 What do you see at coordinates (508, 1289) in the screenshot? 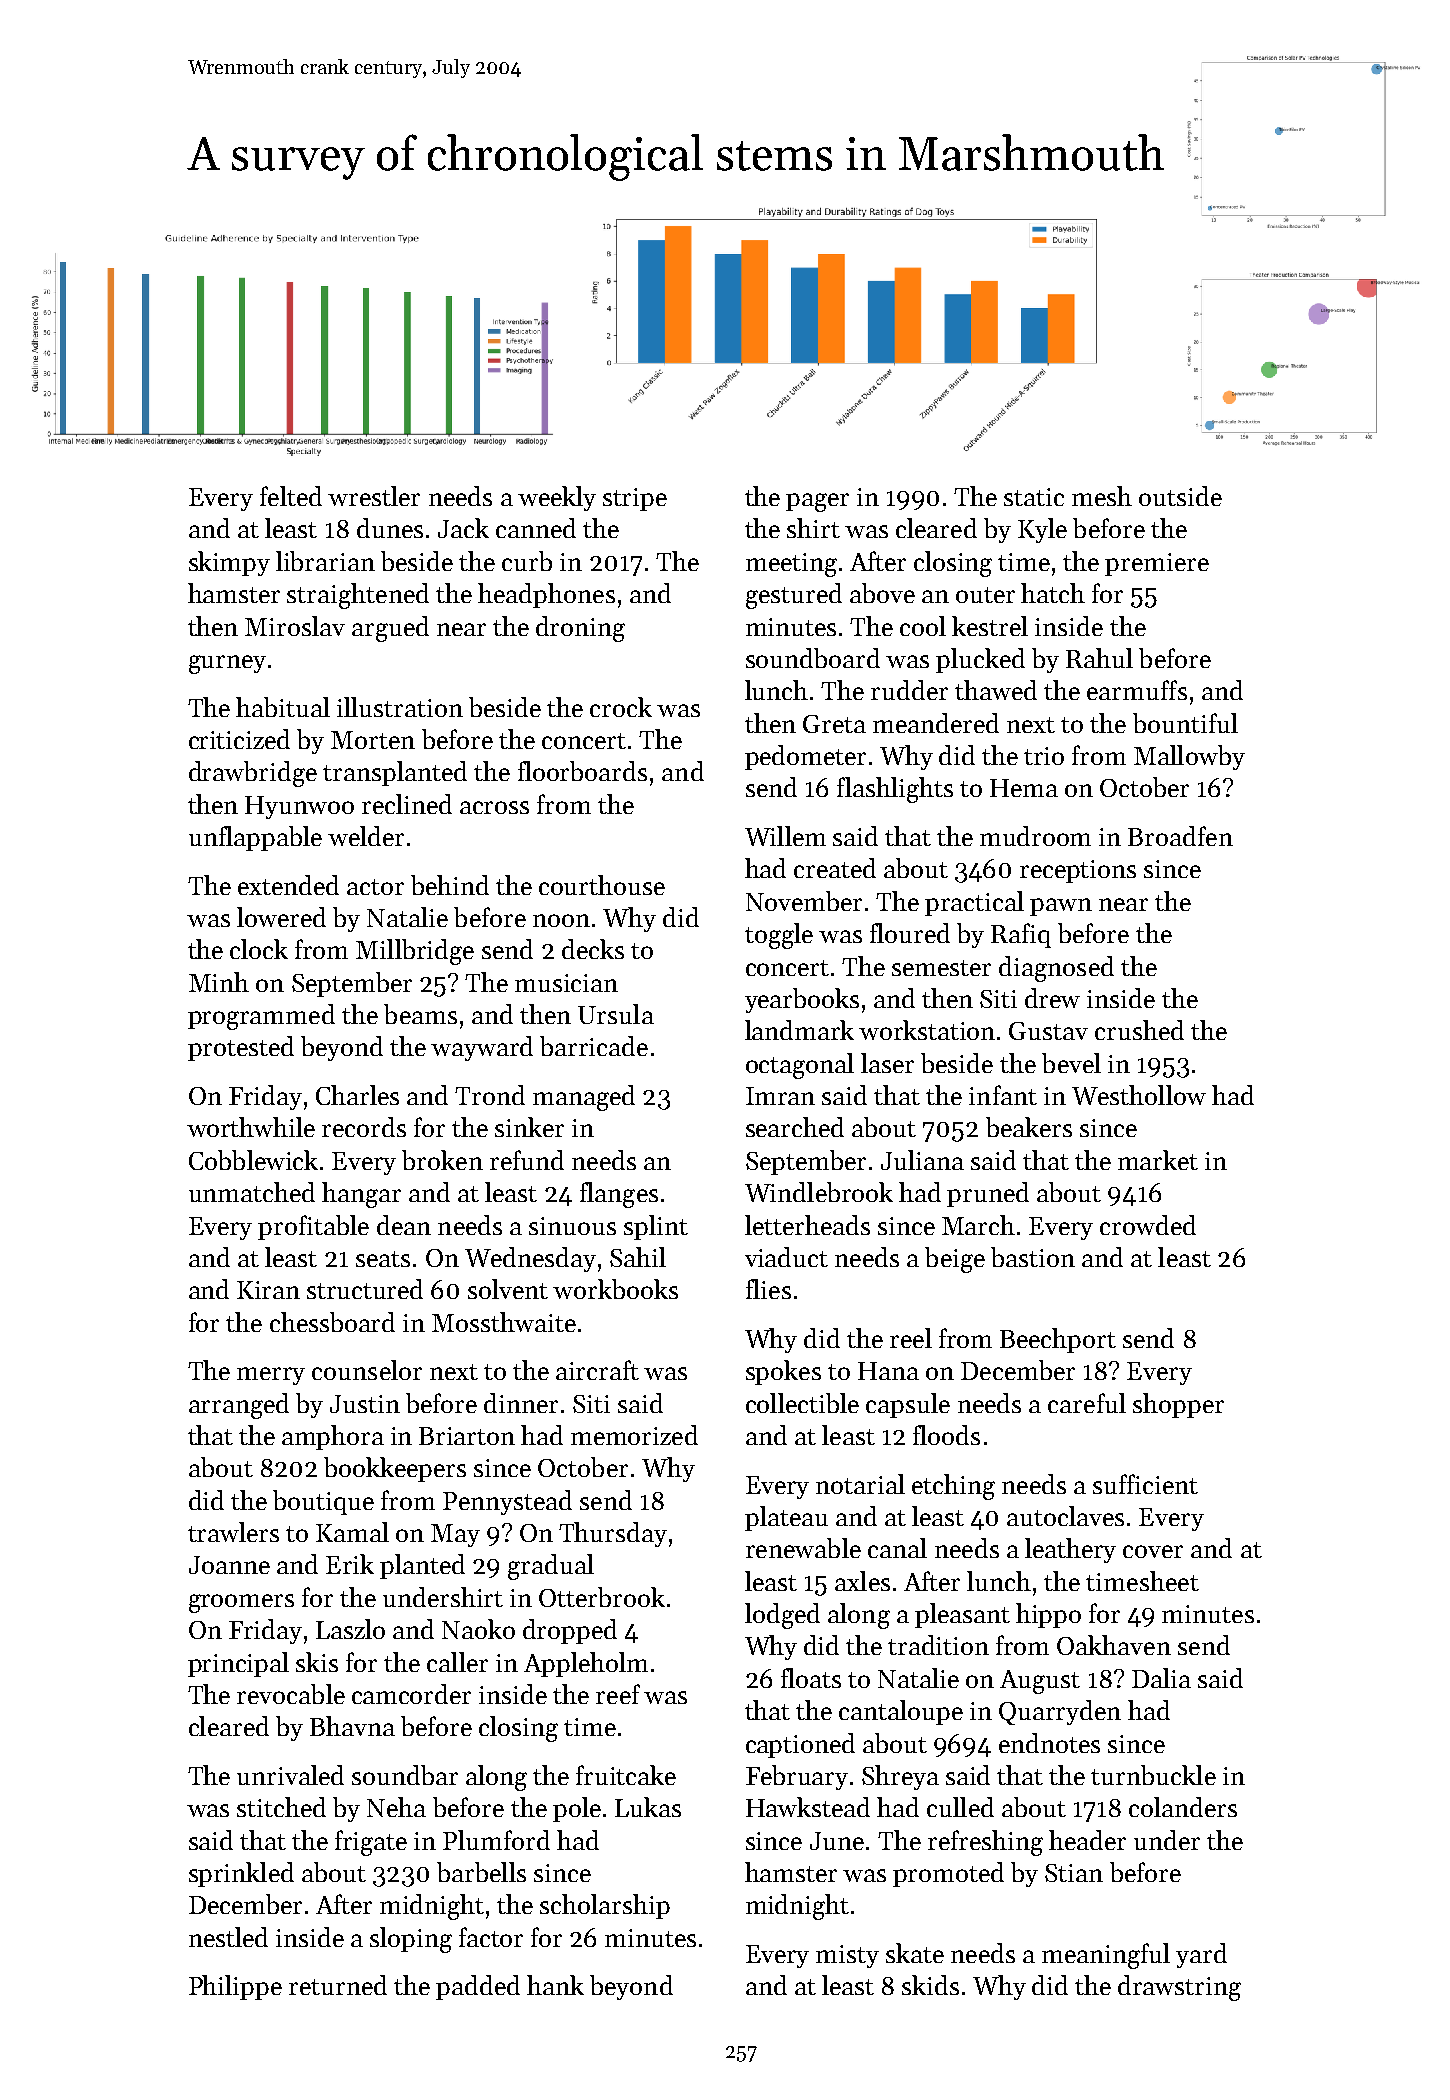
I see `solvent` at bounding box center [508, 1289].
